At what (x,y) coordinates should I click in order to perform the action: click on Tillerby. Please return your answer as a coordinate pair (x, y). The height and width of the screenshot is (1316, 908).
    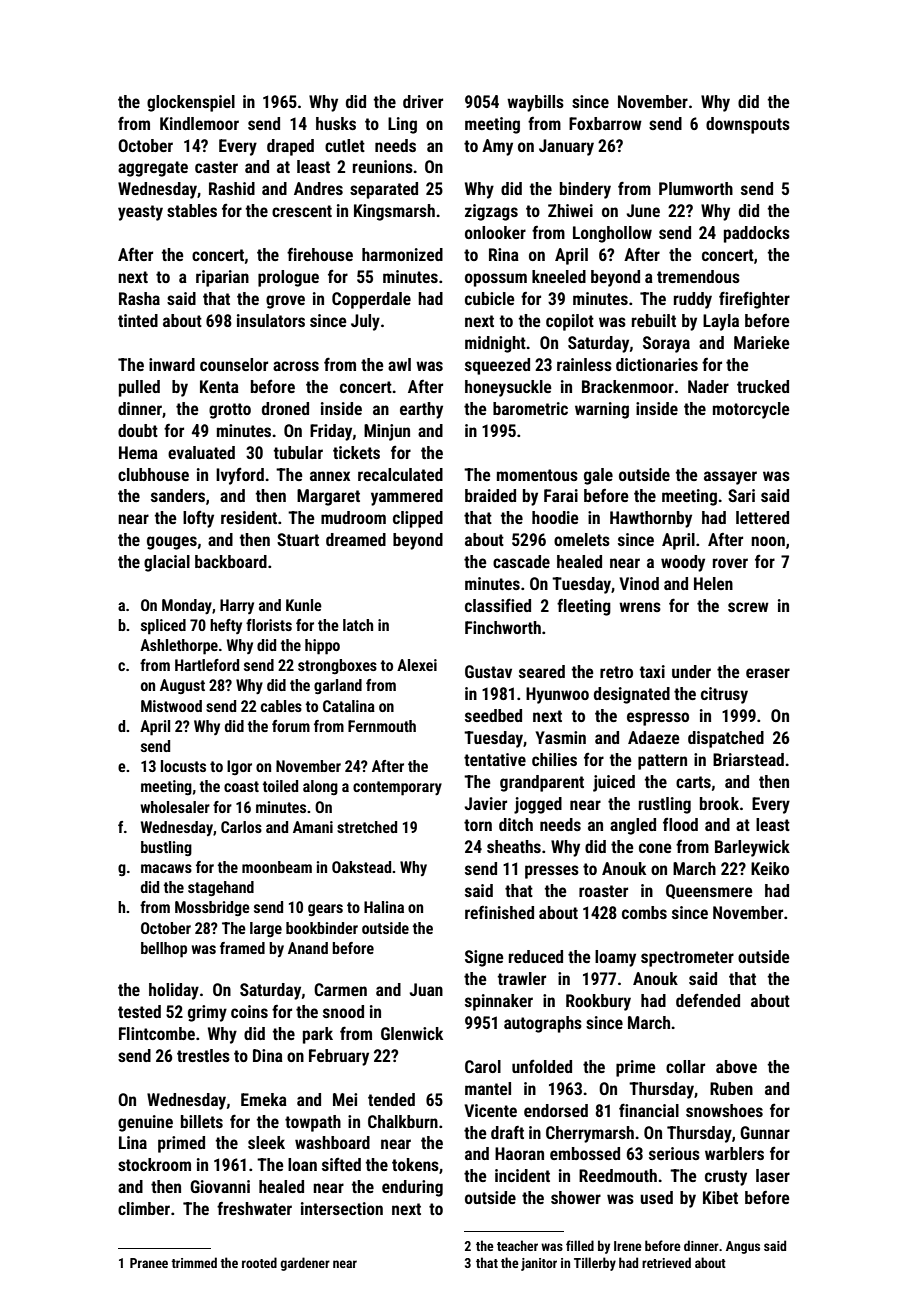
    Looking at the image, I should click on (595, 1264).
